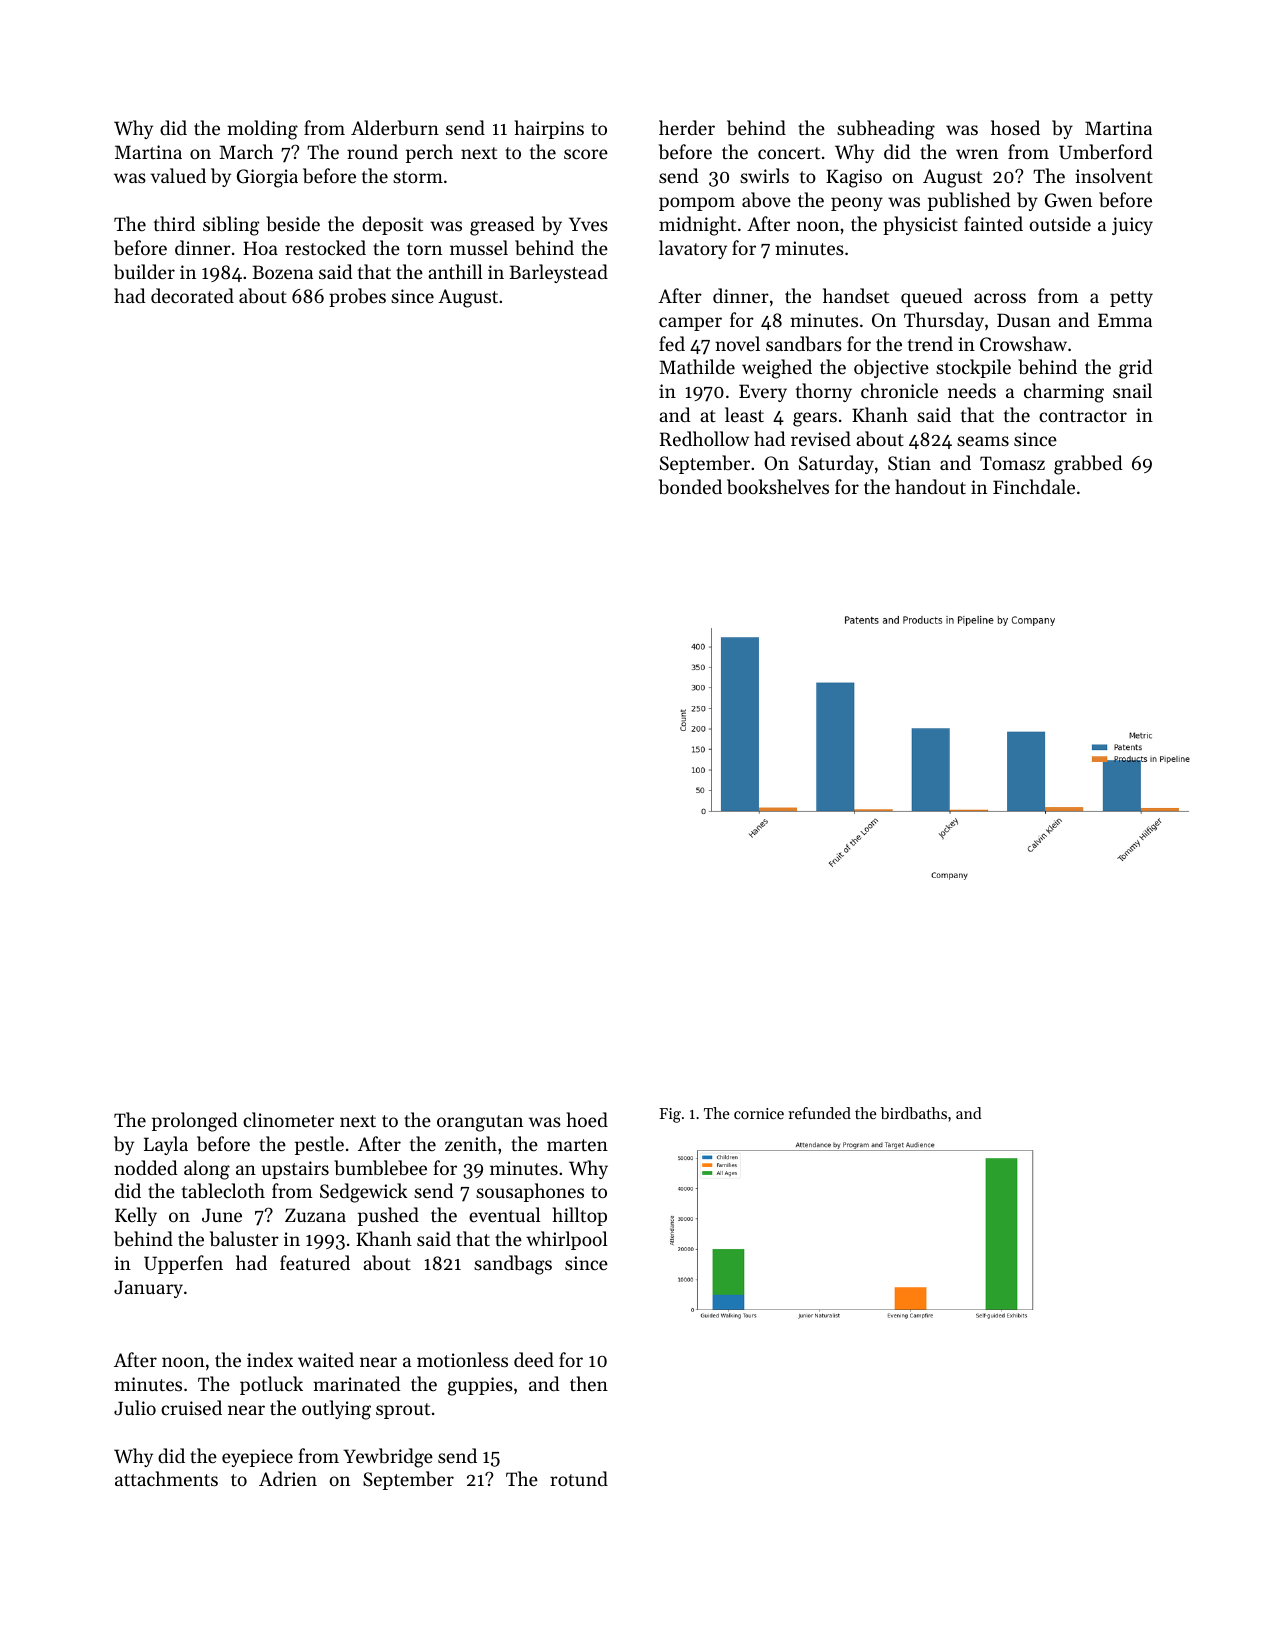 This screenshot has height=1640, width=1267. Describe the element at coordinates (977, 154) in the screenshot. I see `wren` at that location.
